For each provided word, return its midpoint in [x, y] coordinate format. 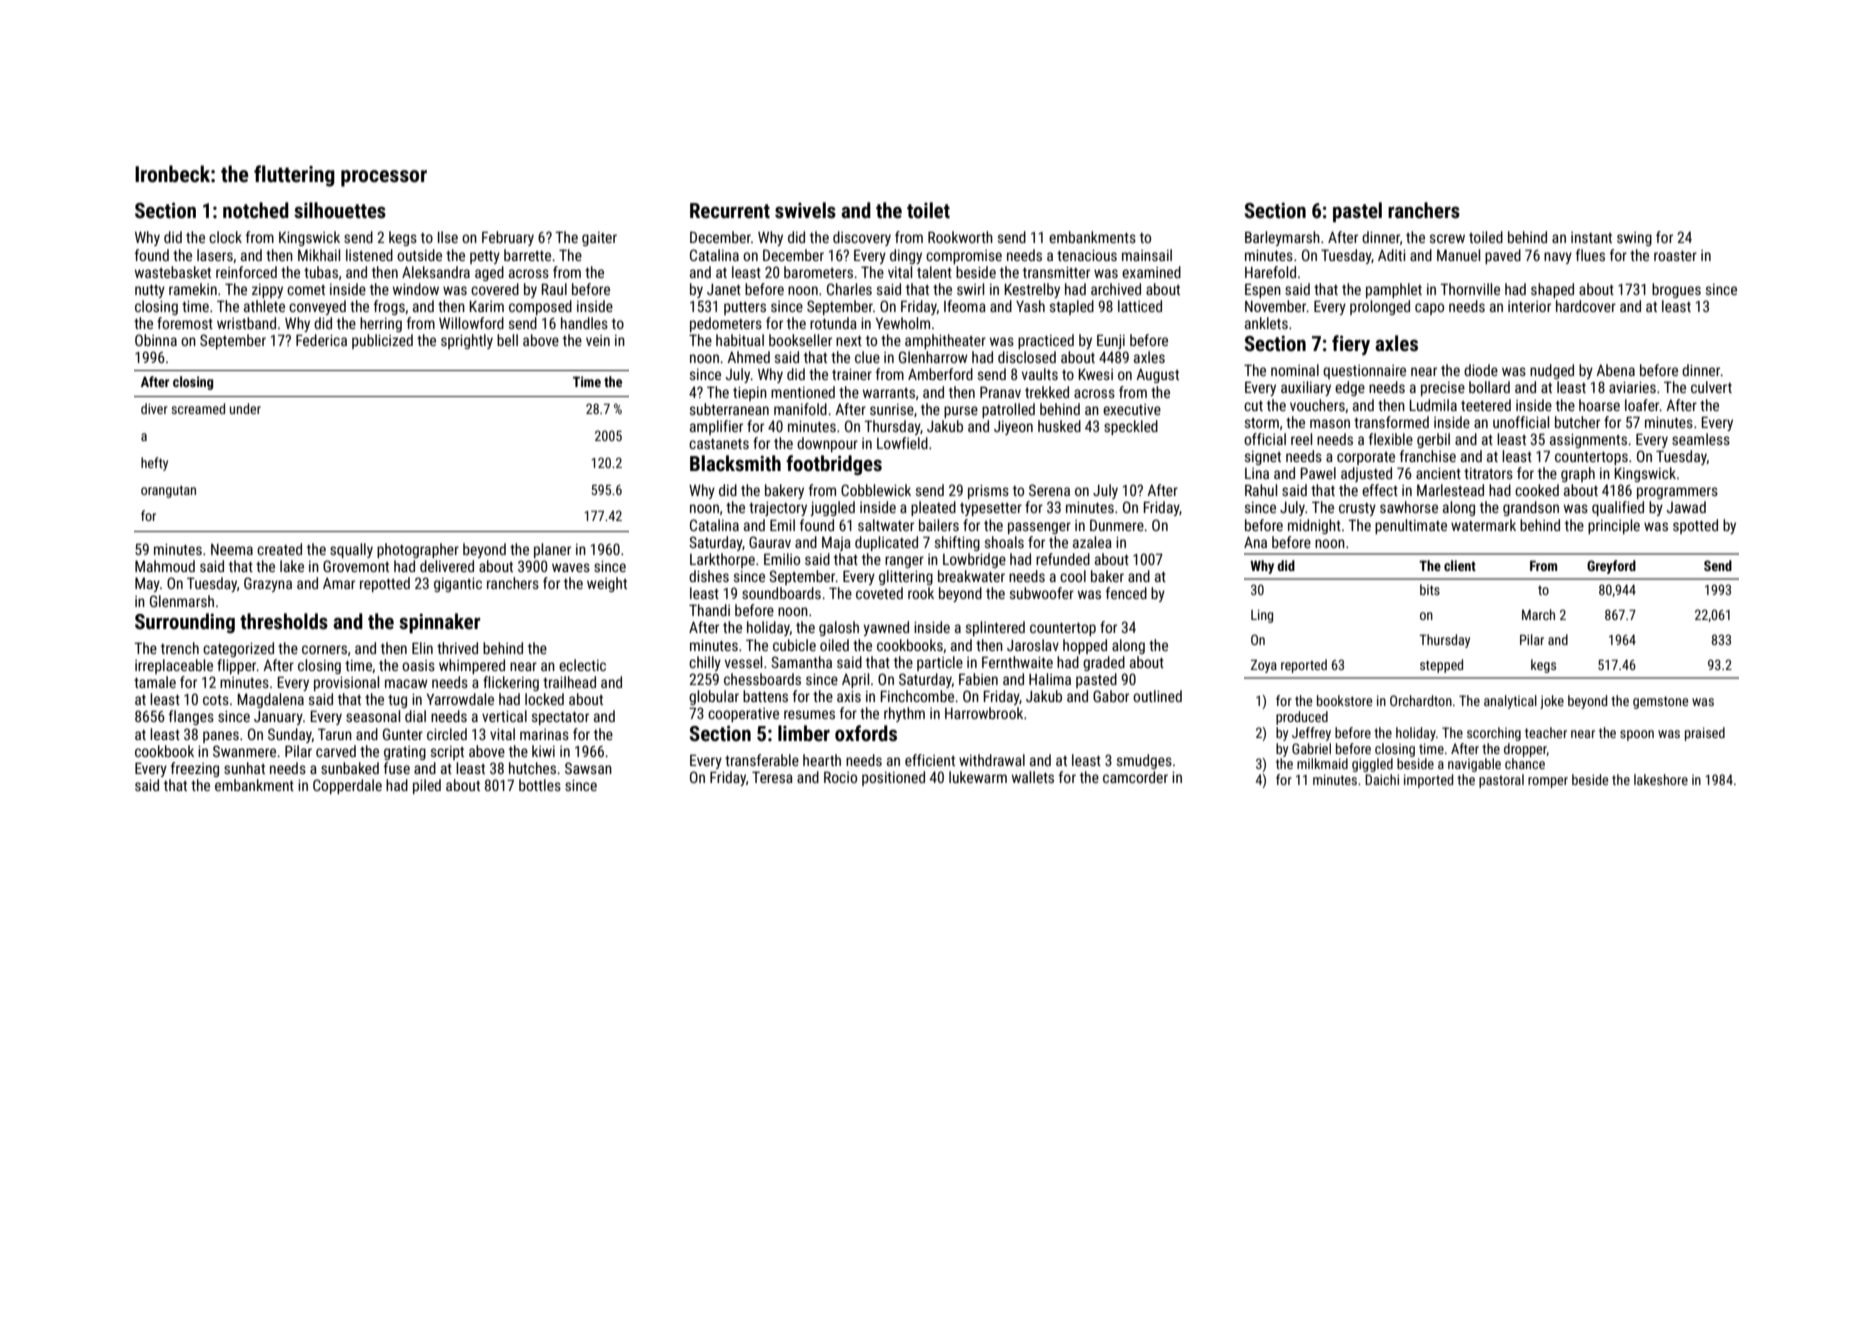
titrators [1488, 473]
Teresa [772, 777]
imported [1428, 781]
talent [934, 272]
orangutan [168, 491]
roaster [1675, 256]
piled [427, 786]
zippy [267, 291]
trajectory [778, 509]
